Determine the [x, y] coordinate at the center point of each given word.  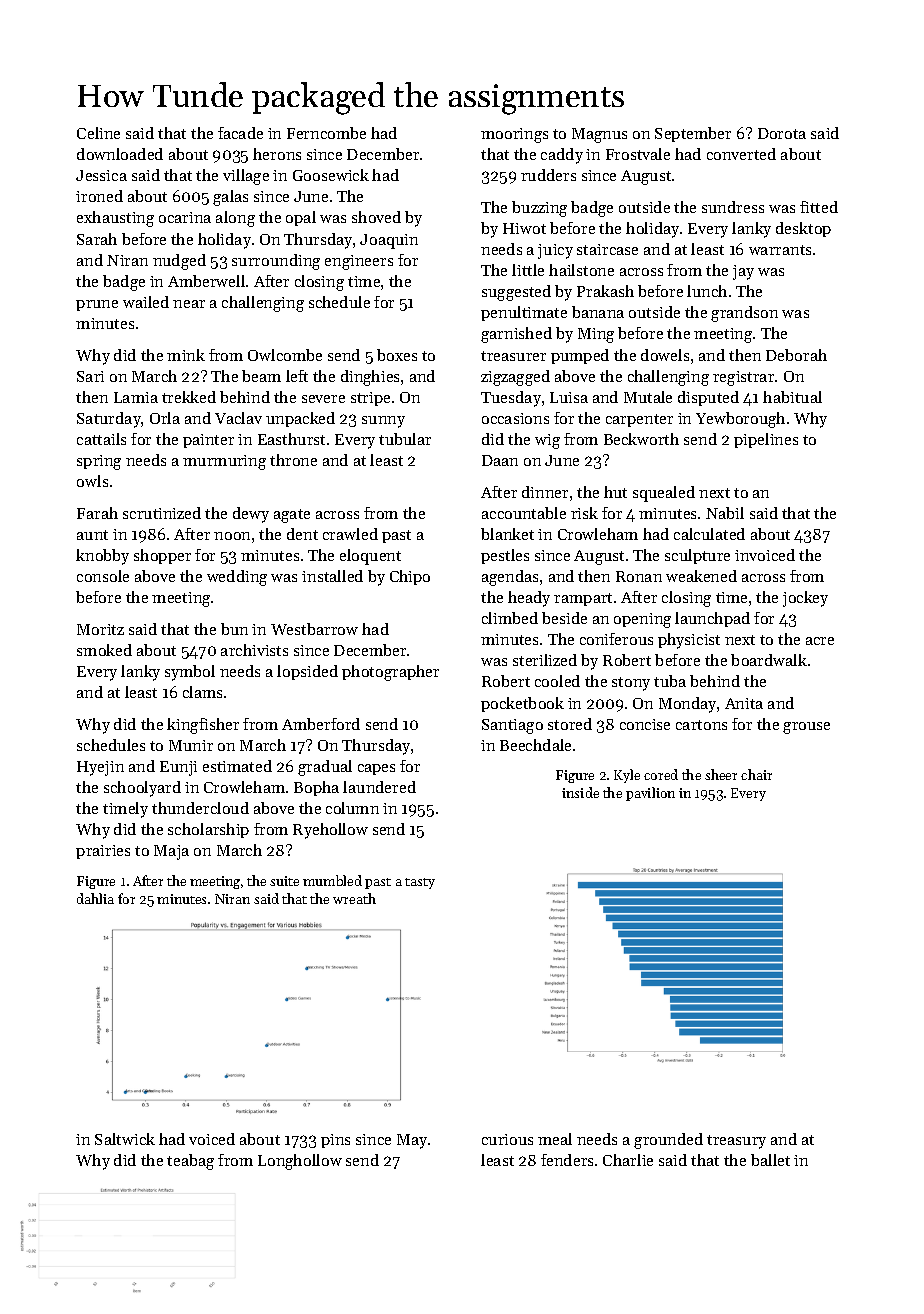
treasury [736, 1142]
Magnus [599, 135]
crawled [350, 534]
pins [335, 1141]
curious [507, 1139]
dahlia [95, 898]
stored [570, 724]
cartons [701, 725]
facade [240, 133]
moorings [514, 135]
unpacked [300, 419]
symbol [190, 673]
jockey [805, 599]
